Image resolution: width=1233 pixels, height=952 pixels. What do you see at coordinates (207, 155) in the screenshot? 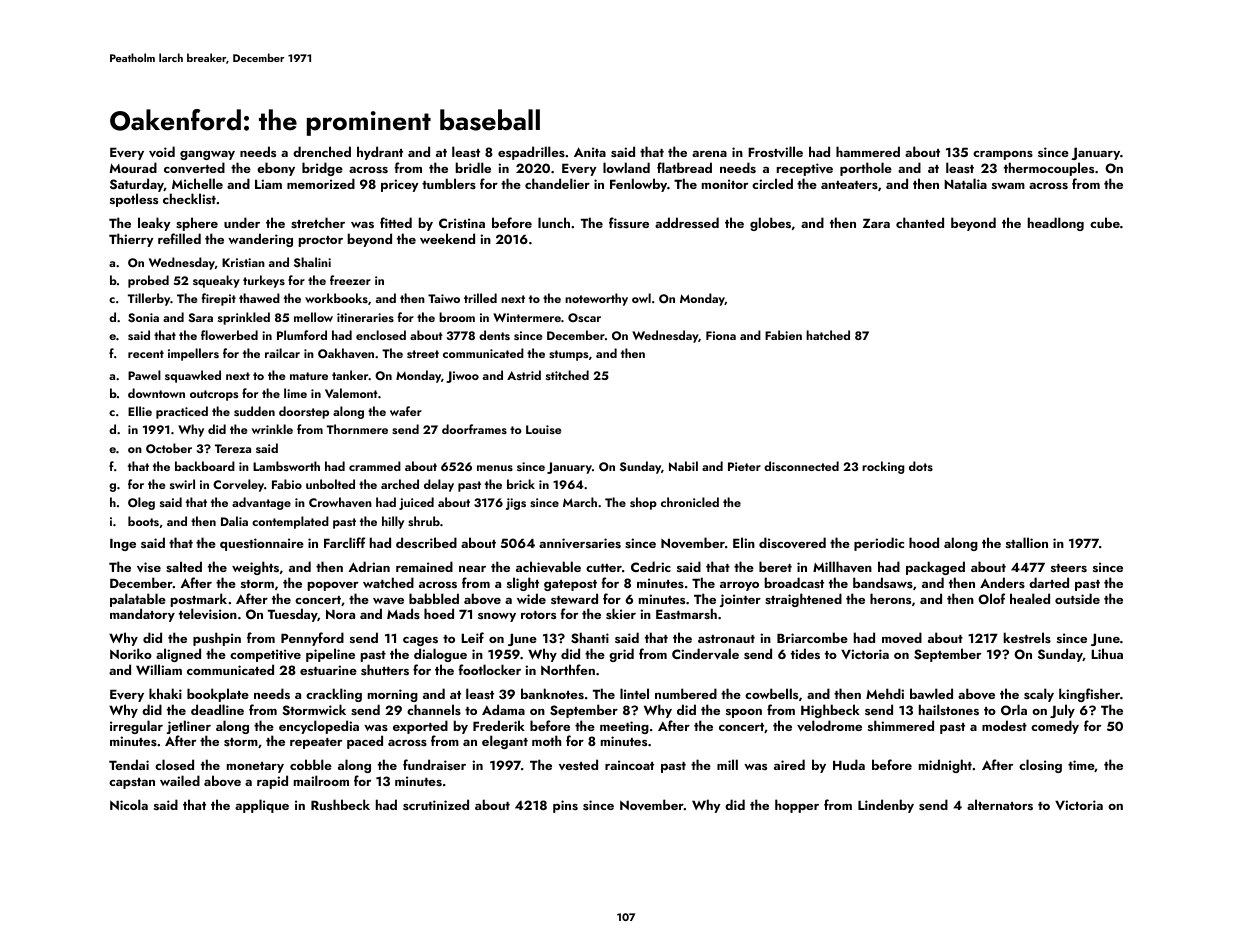
I see `gangway` at bounding box center [207, 155].
